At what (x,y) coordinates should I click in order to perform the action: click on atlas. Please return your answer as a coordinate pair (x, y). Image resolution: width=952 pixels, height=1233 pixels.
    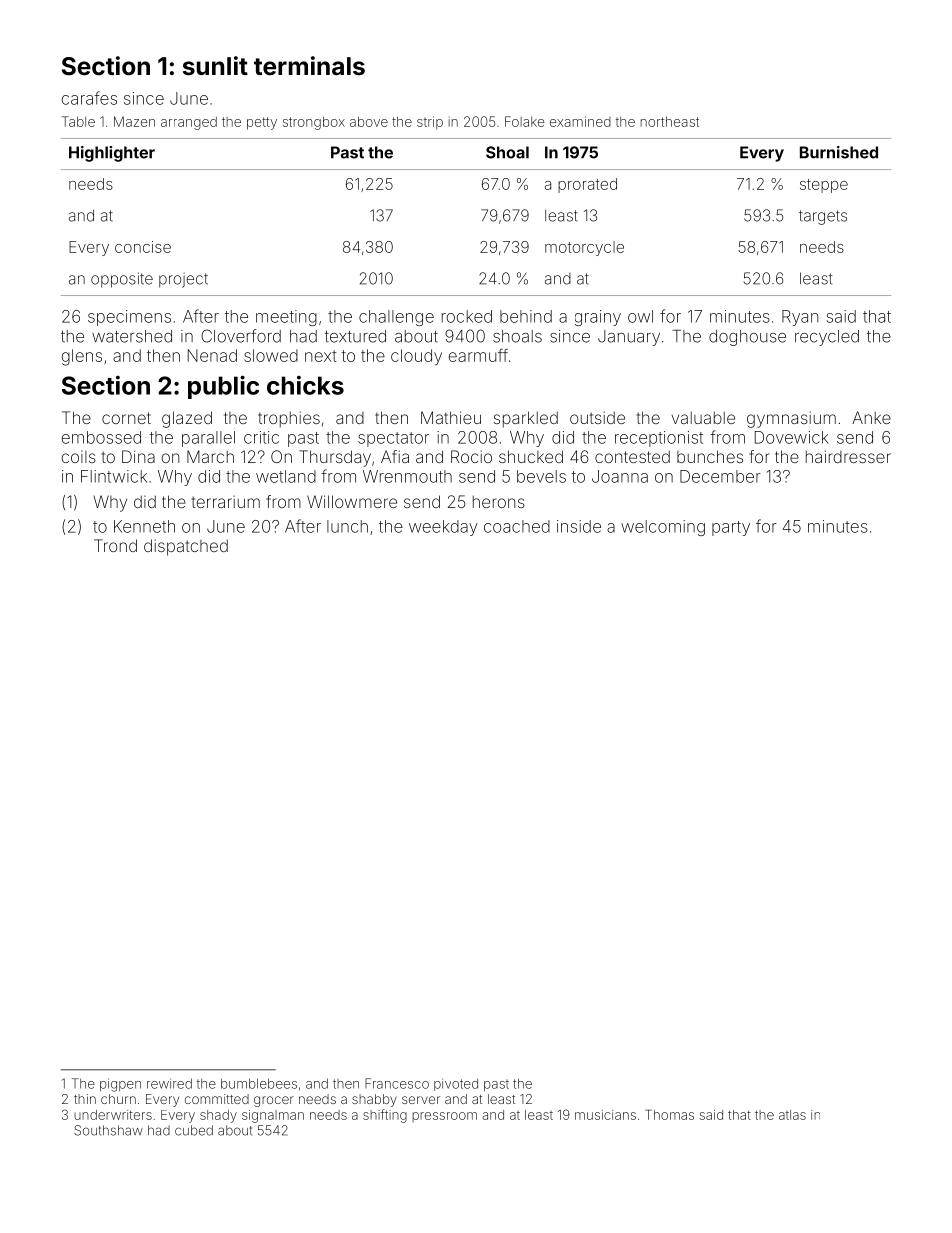
    Looking at the image, I should click on (792, 1115).
